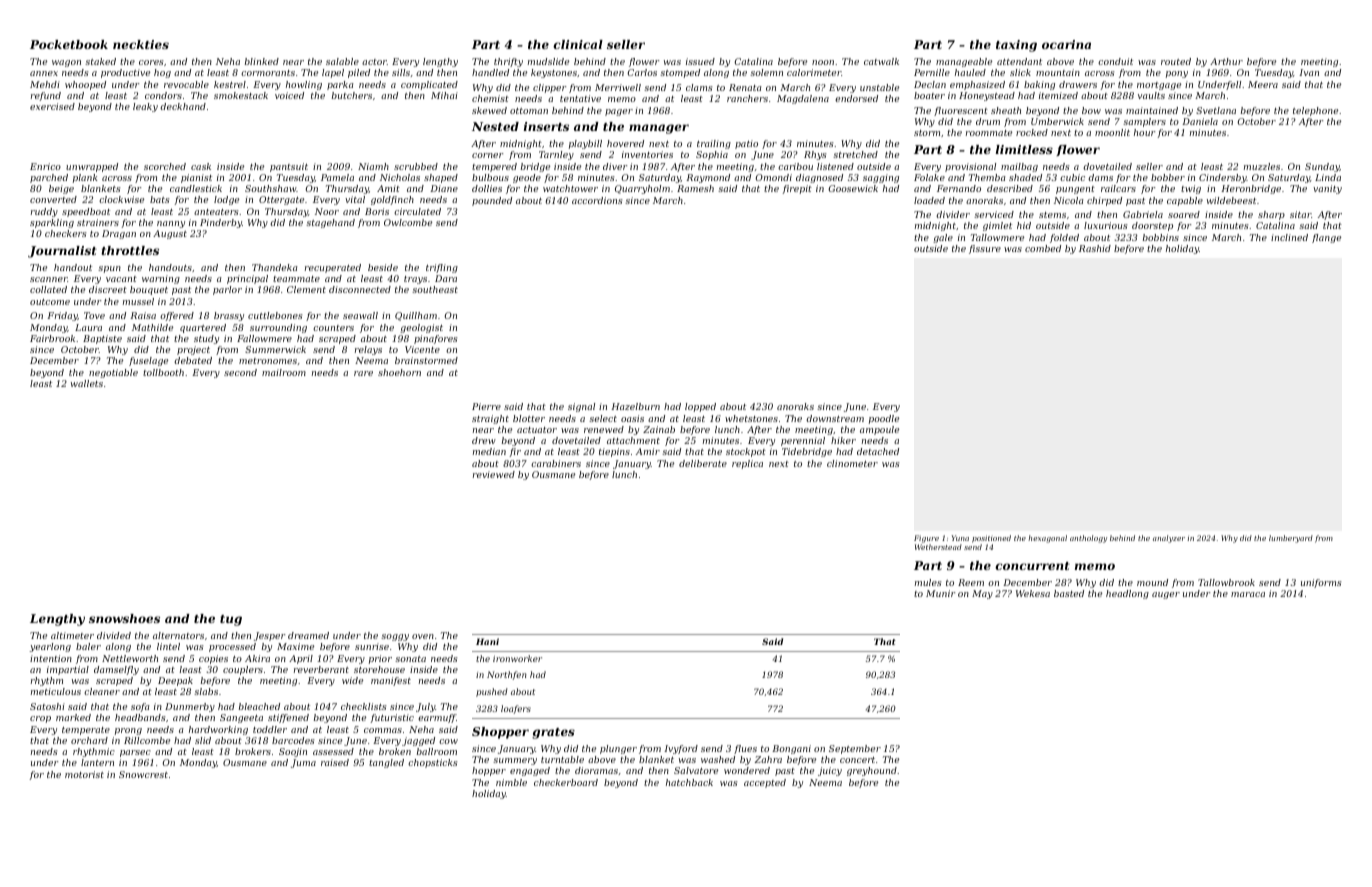 Image resolution: width=1372 pixels, height=887 pixels. Describe the element at coordinates (578, 44) in the document. I see `clinical` at that location.
